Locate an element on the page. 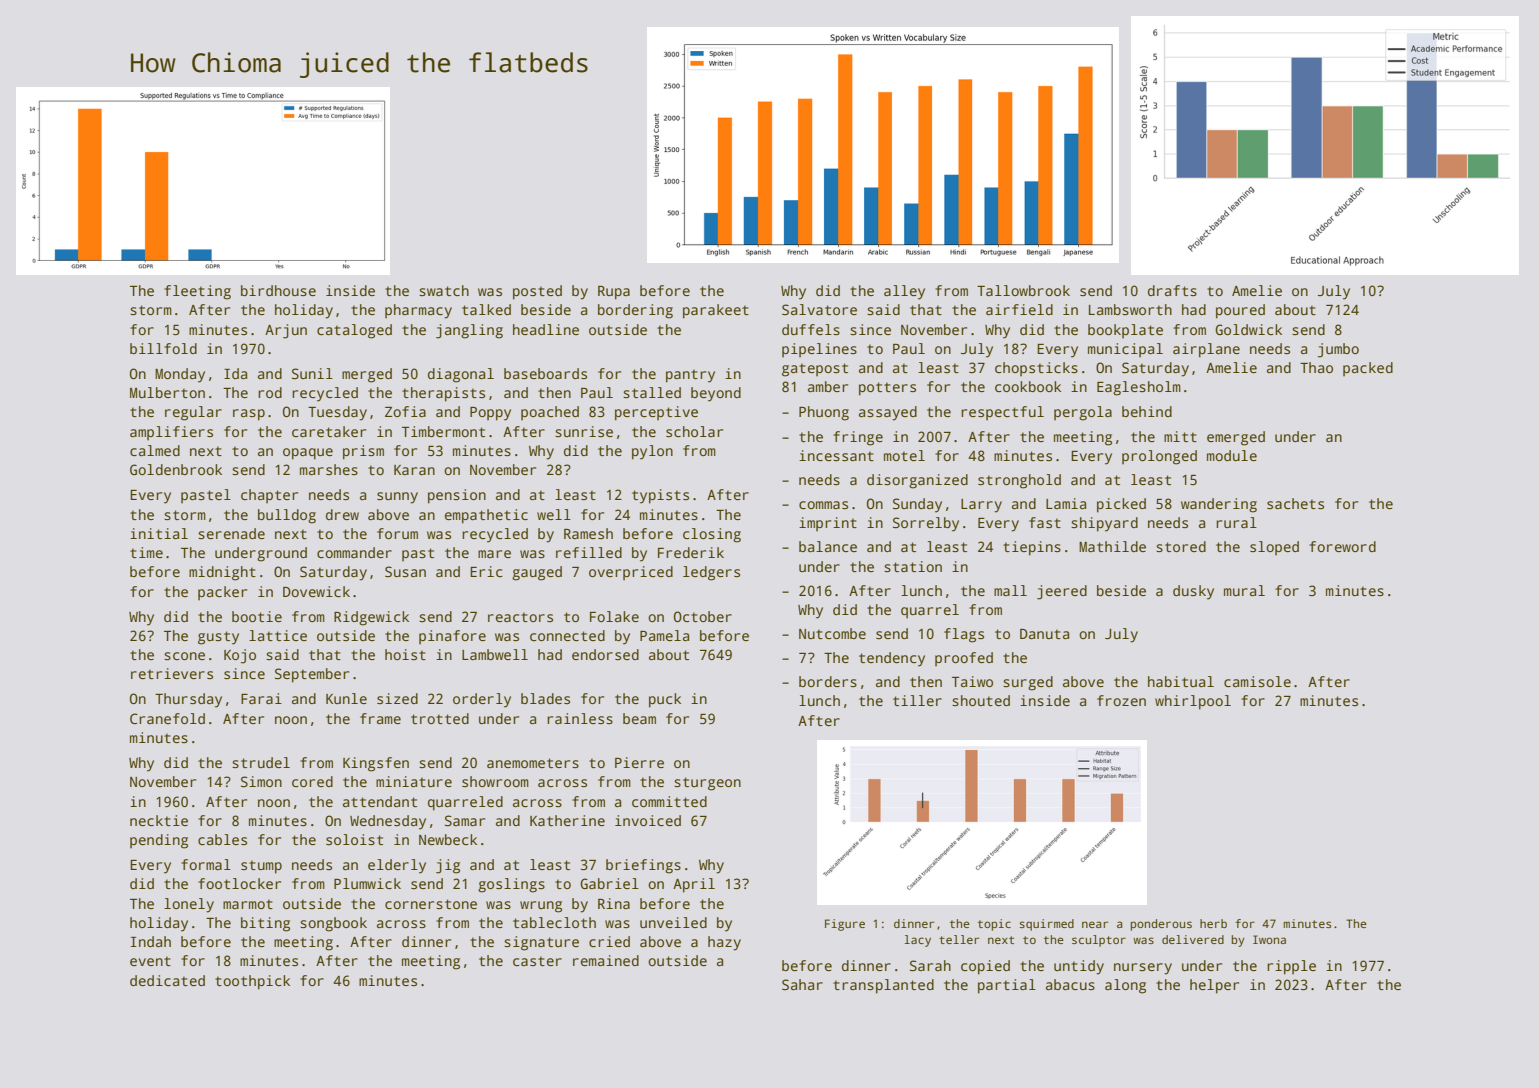 The width and height of the page is (1539, 1088). baseboards is located at coordinates (545, 373).
